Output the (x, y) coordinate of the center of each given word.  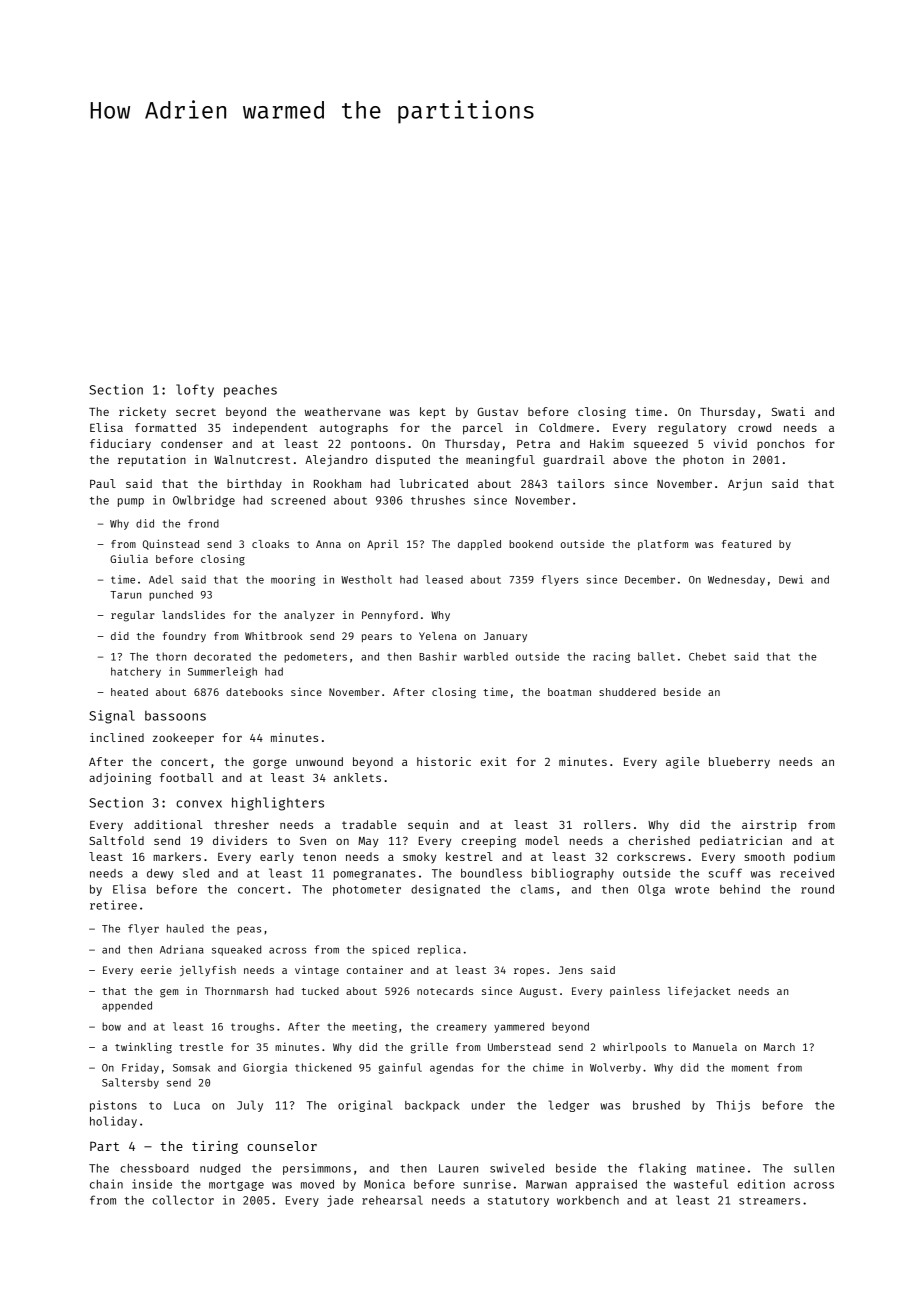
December (650, 579)
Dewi (791, 579)
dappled (479, 545)
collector (183, 1200)
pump (131, 502)
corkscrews (651, 856)
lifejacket (699, 992)
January (505, 637)
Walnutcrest (252, 459)
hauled (185, 928)
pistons (113, 1106)
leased (444, 579)
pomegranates (375, 875)
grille (429, 1048)
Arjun (745, 485)
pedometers (315, 657)
